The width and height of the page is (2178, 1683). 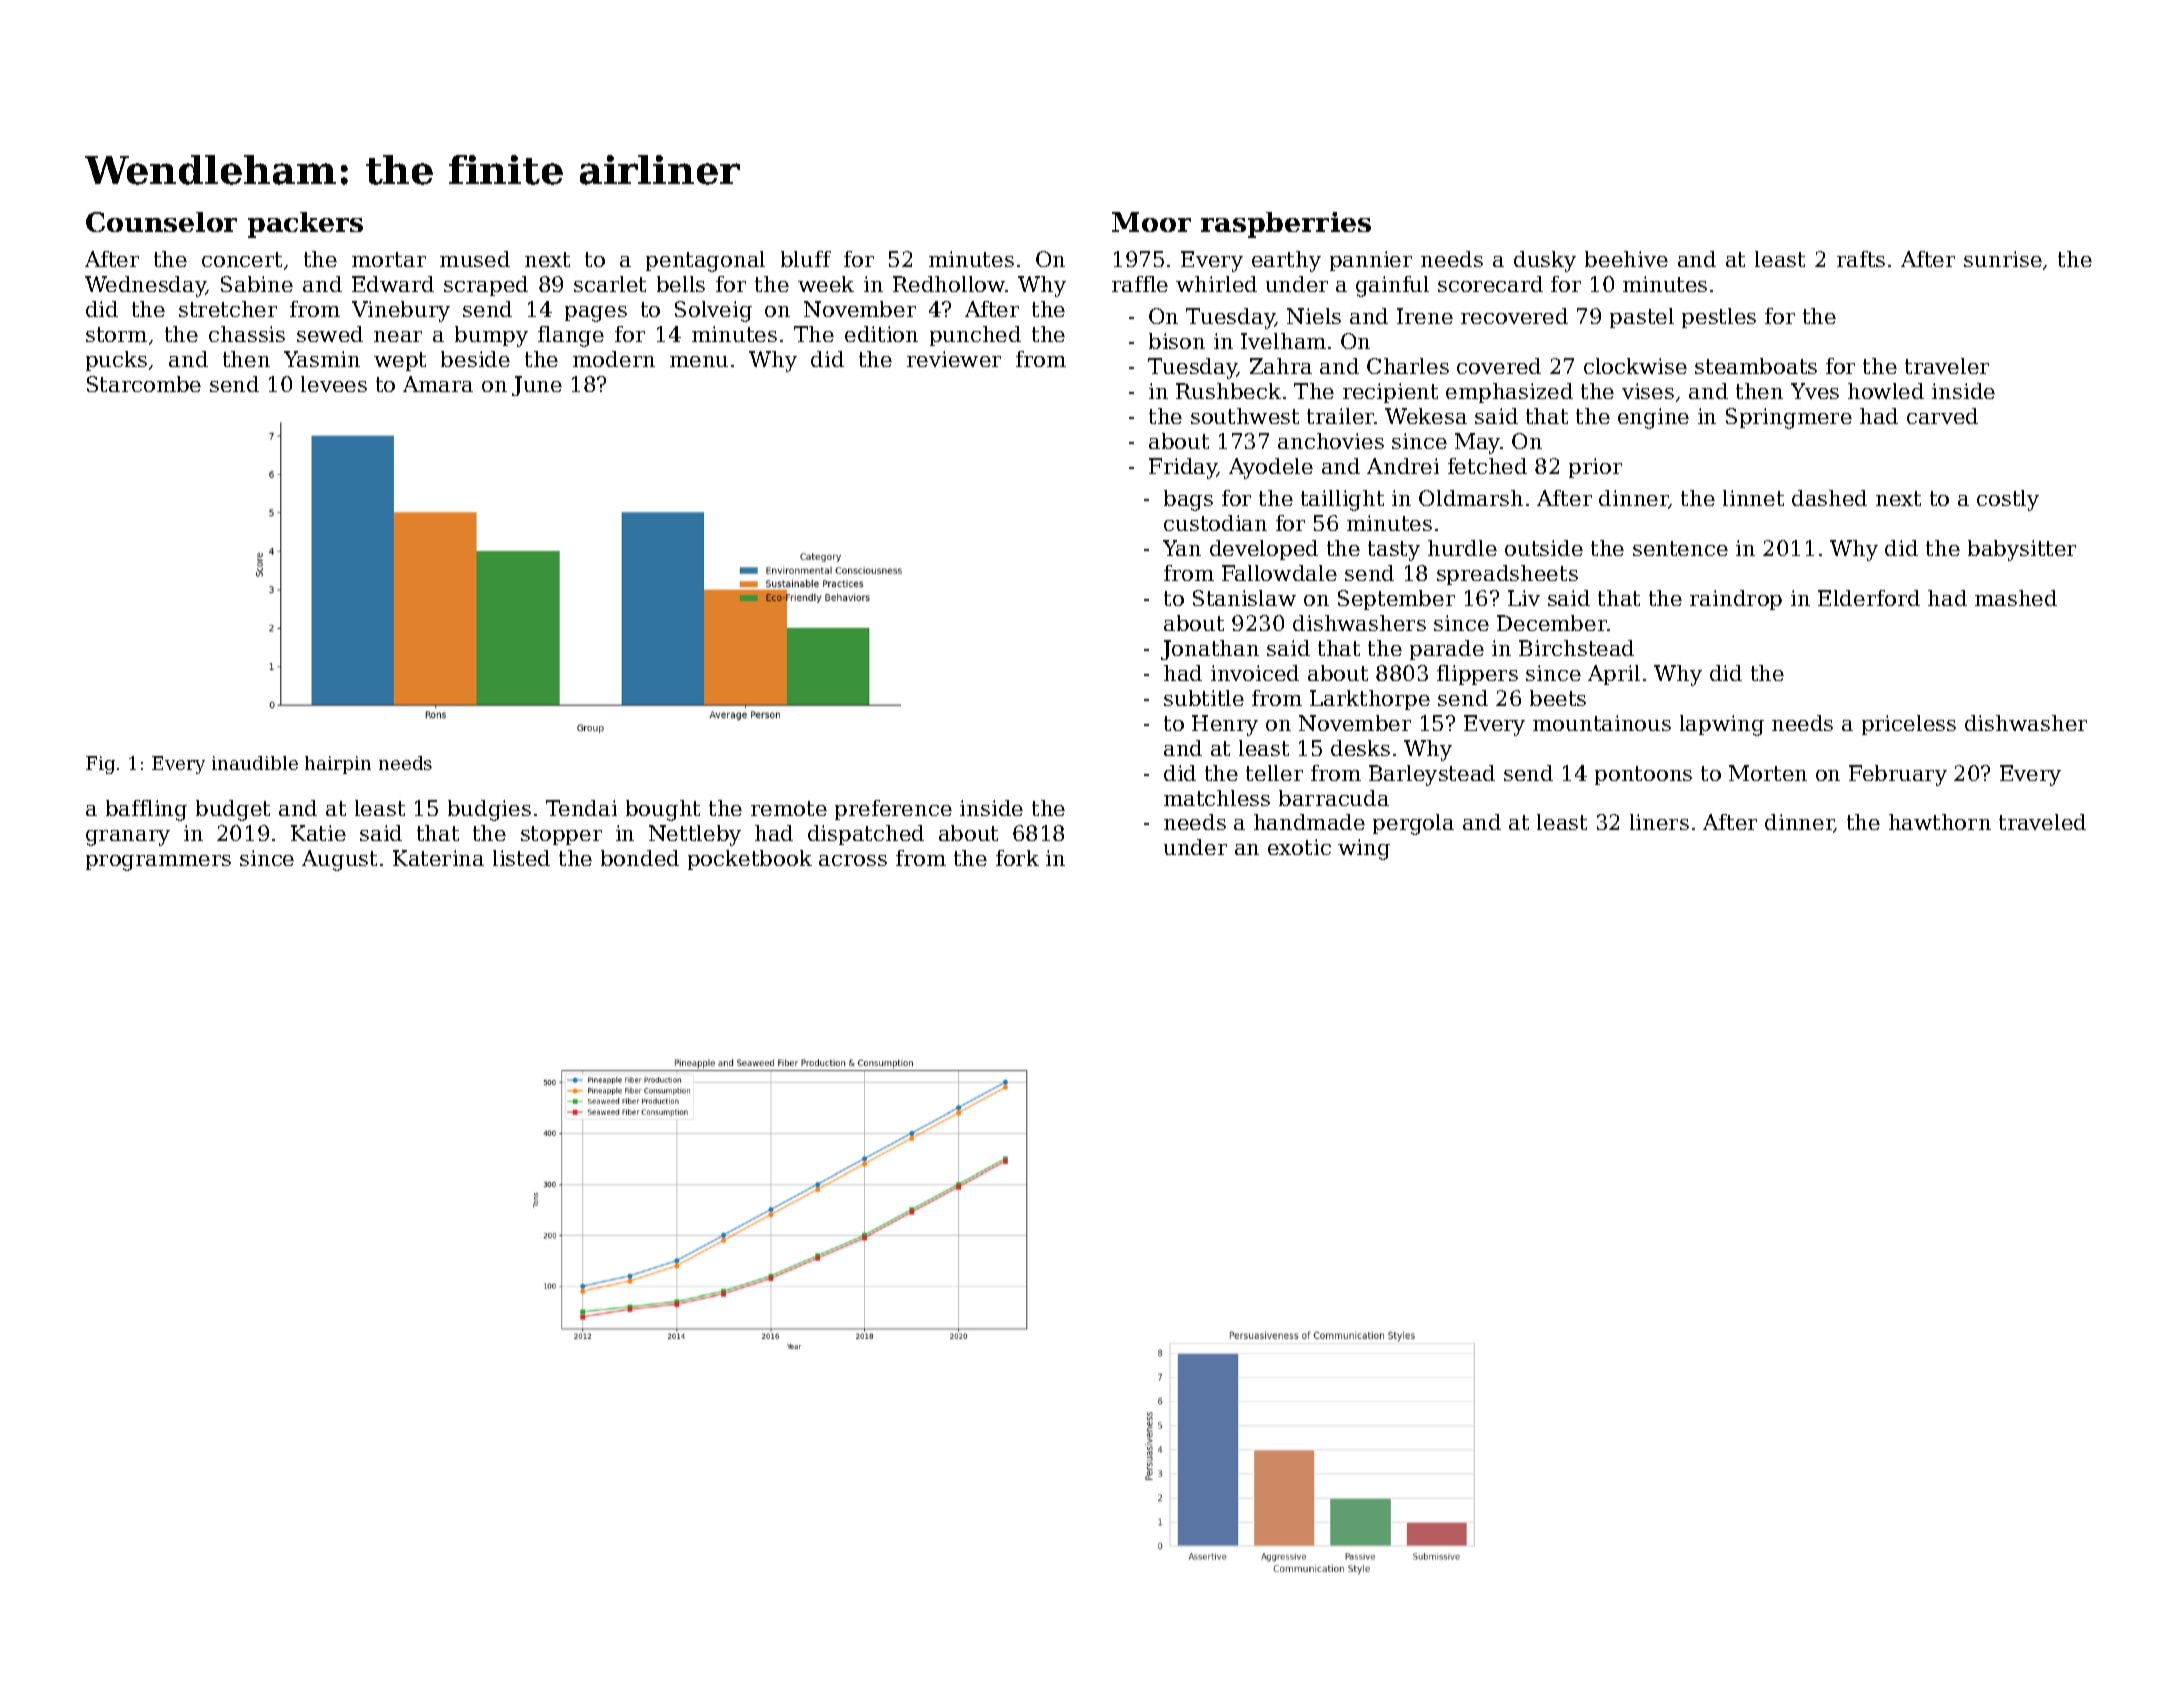 What do you see at coordinates (255, 763) in the page?
I see `inaudible` at bounding box center [255, 763].
